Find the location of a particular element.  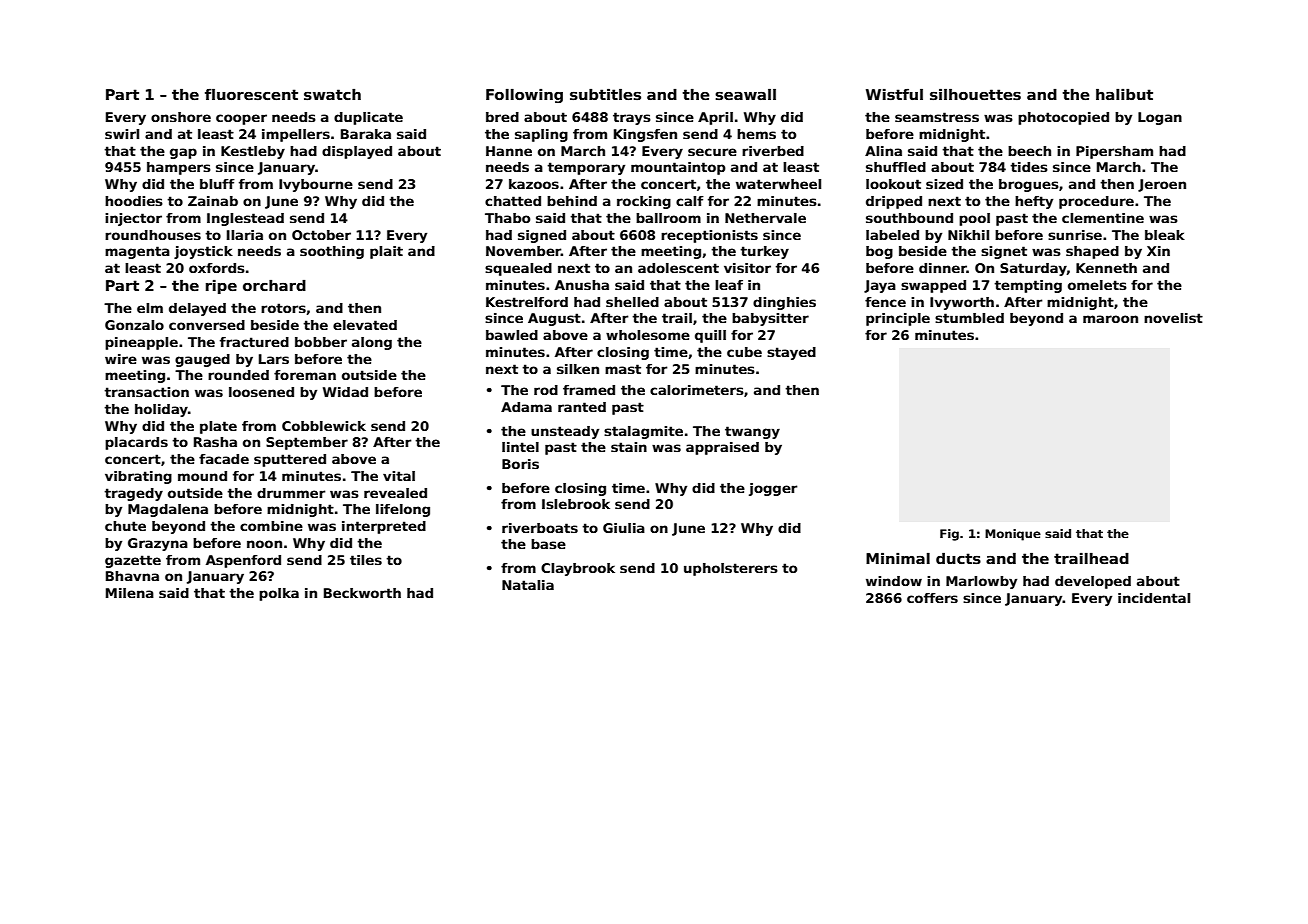

halibut is located at coordinates (1124, 94).
